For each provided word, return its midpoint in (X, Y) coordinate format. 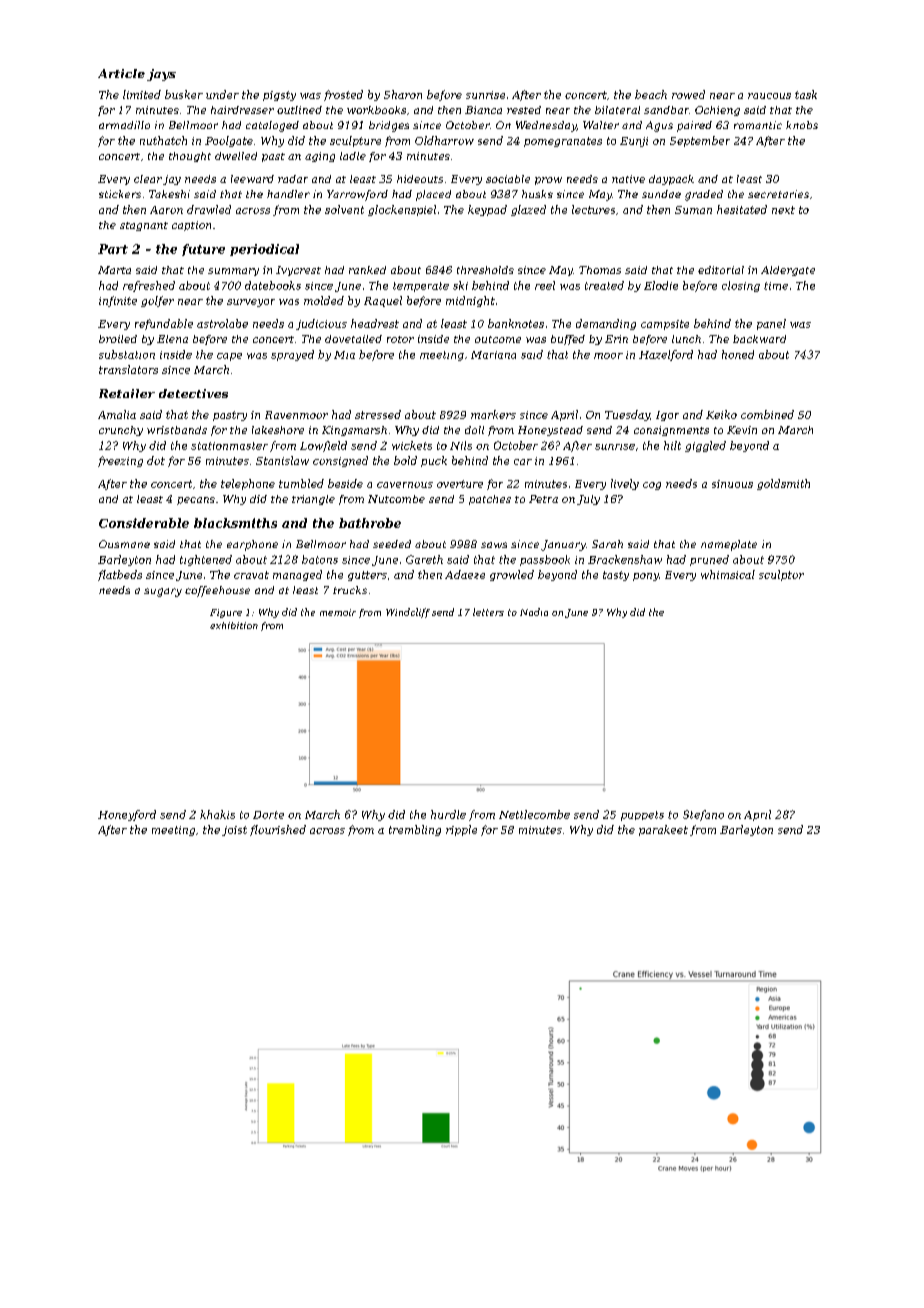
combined (767, 414)
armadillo (124, 125)
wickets (412, 445)
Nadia (534, 612)
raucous (769, 96)
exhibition (234, 625)
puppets (642, 816)
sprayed (292, 355)
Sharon (403, 94)
